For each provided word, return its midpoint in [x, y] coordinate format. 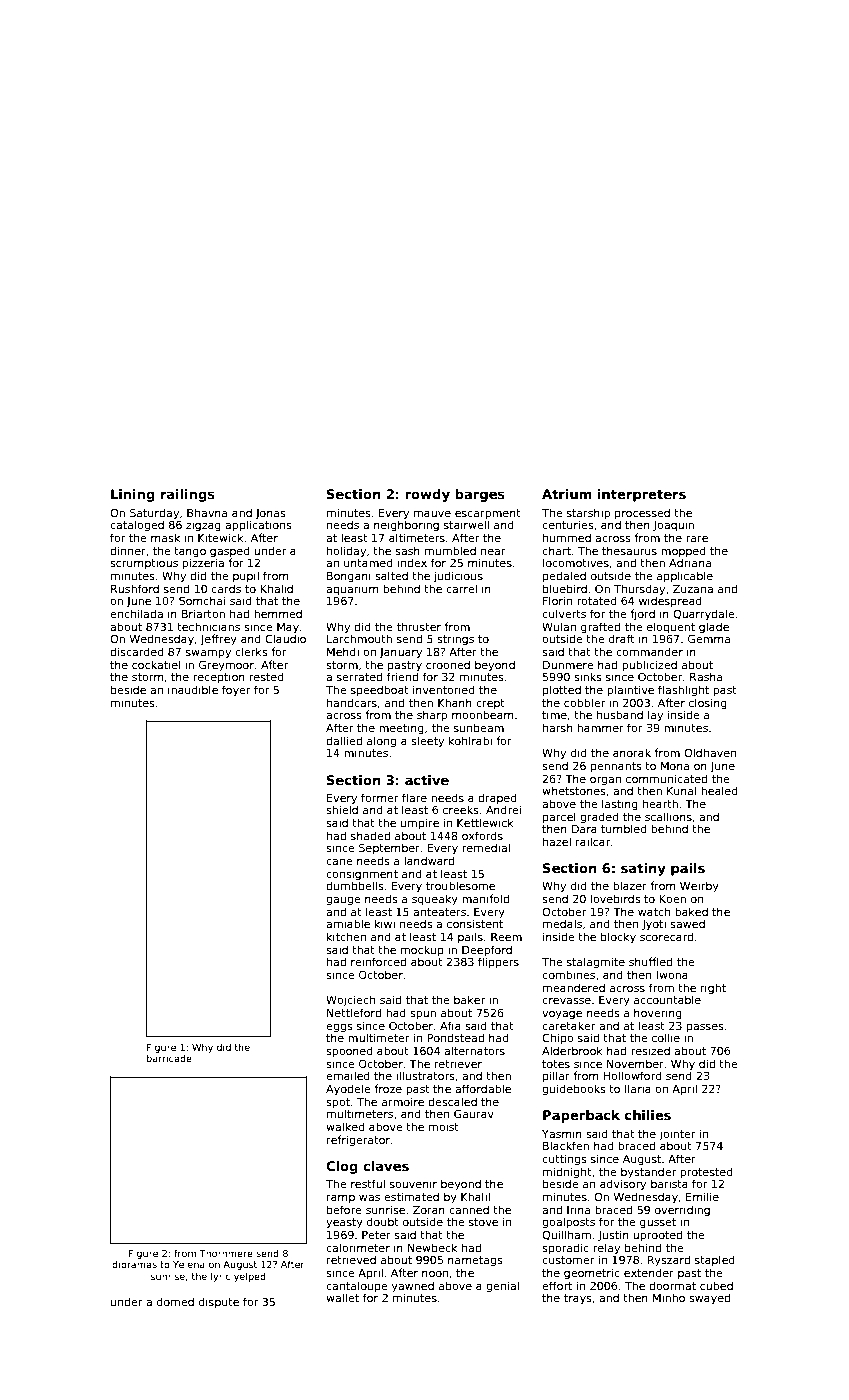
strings [455, 639]
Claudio [285, 638]
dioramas [134, 1264]
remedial [486, 847]
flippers [498, 962]
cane [339, 862]
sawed [687, 923]
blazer [630, 885]
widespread [670, 601]
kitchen [346, 936]
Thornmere [226, 1253]
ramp [341, 1199]
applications [258, 525]
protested [706, 1172]
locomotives [576, 562]
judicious [458, 576]
